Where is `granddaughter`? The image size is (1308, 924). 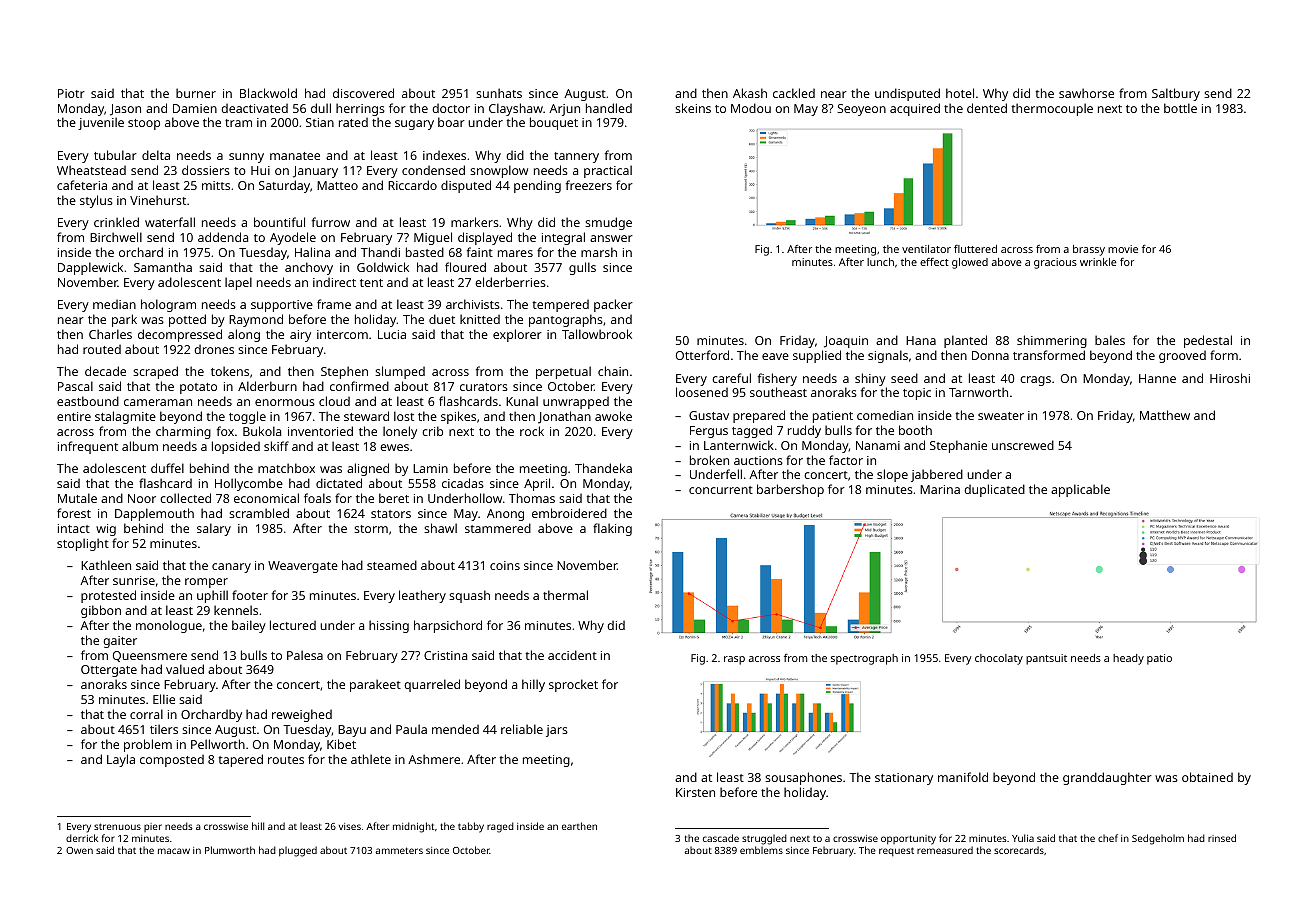
granddaughter is located at coordinates (1107, 778).
